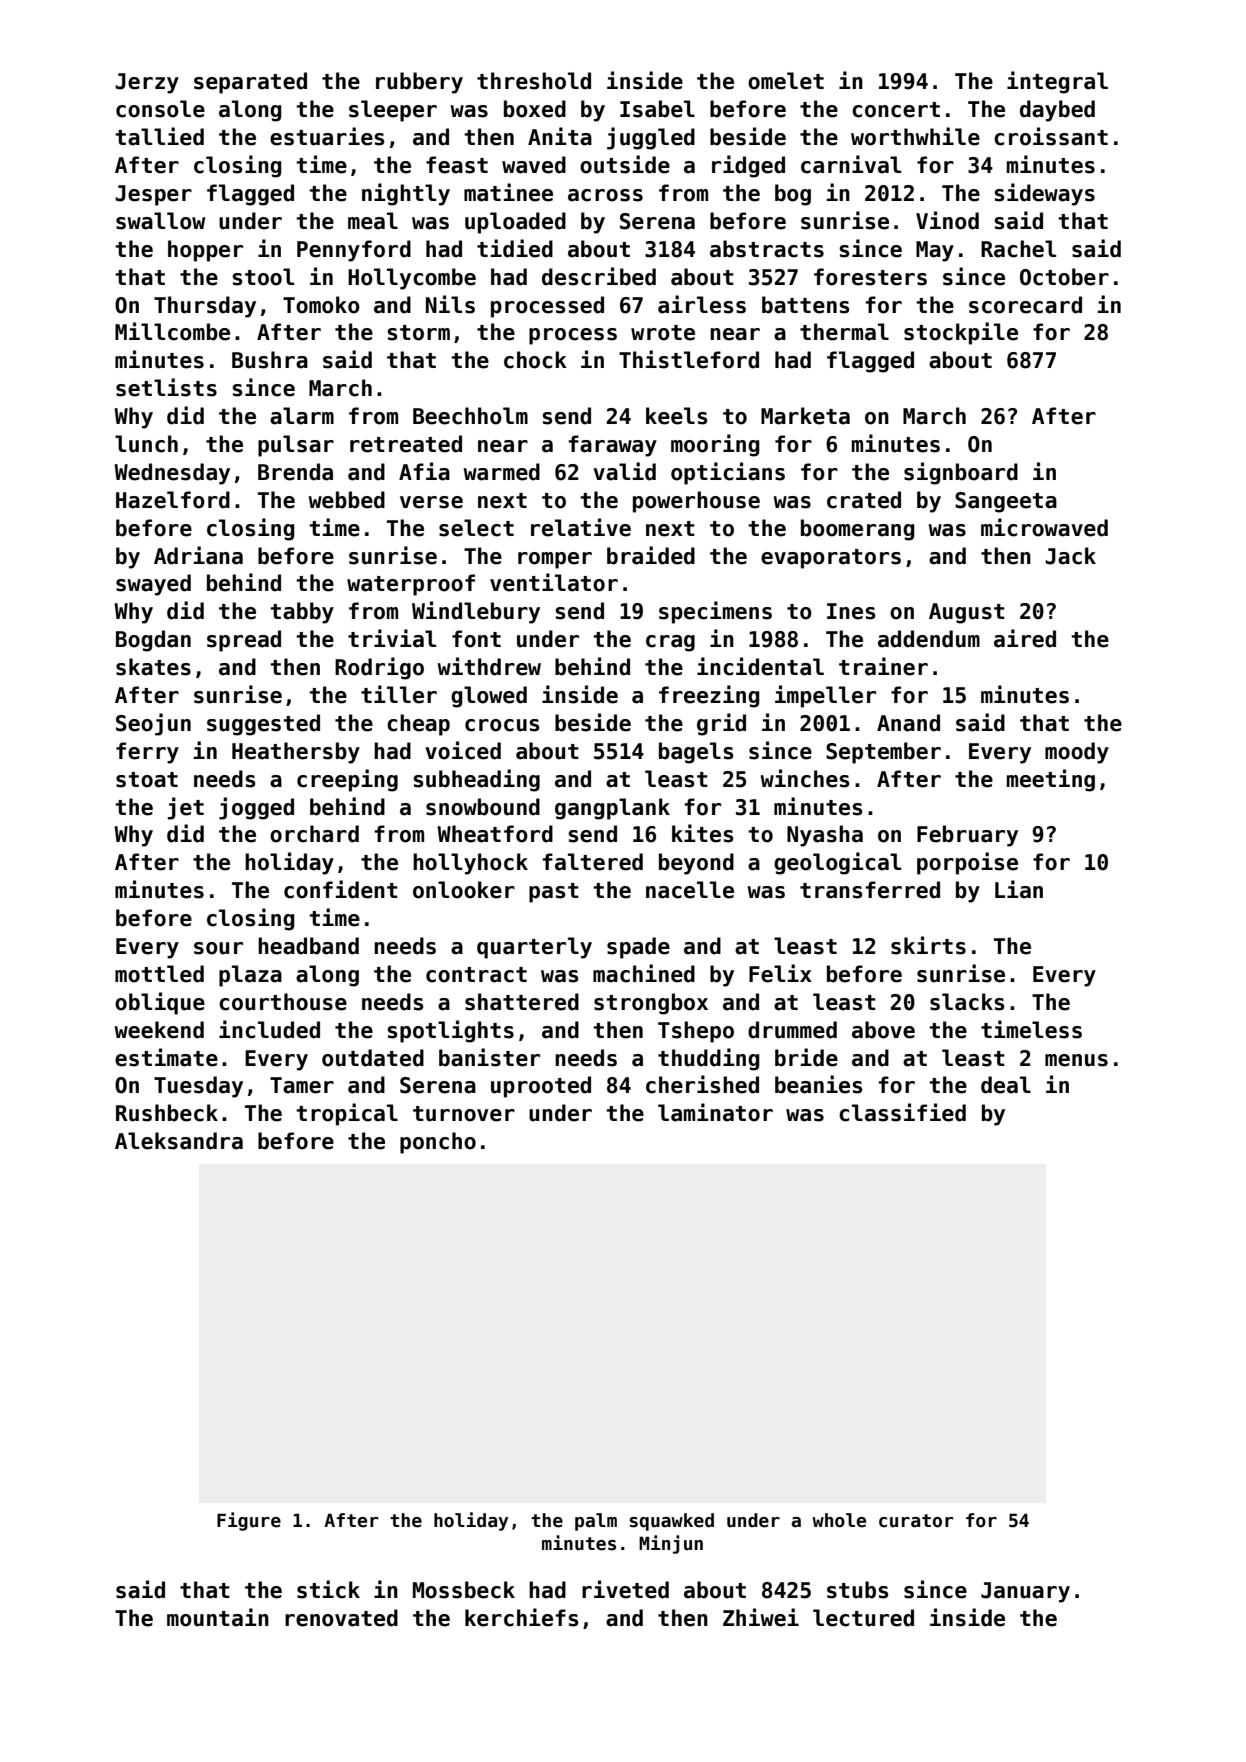 The height and width of the screenshot is (1762, 1246). Describe the element at coordinates (1057, 82) in the screenshot. I see `integral` at that location.
